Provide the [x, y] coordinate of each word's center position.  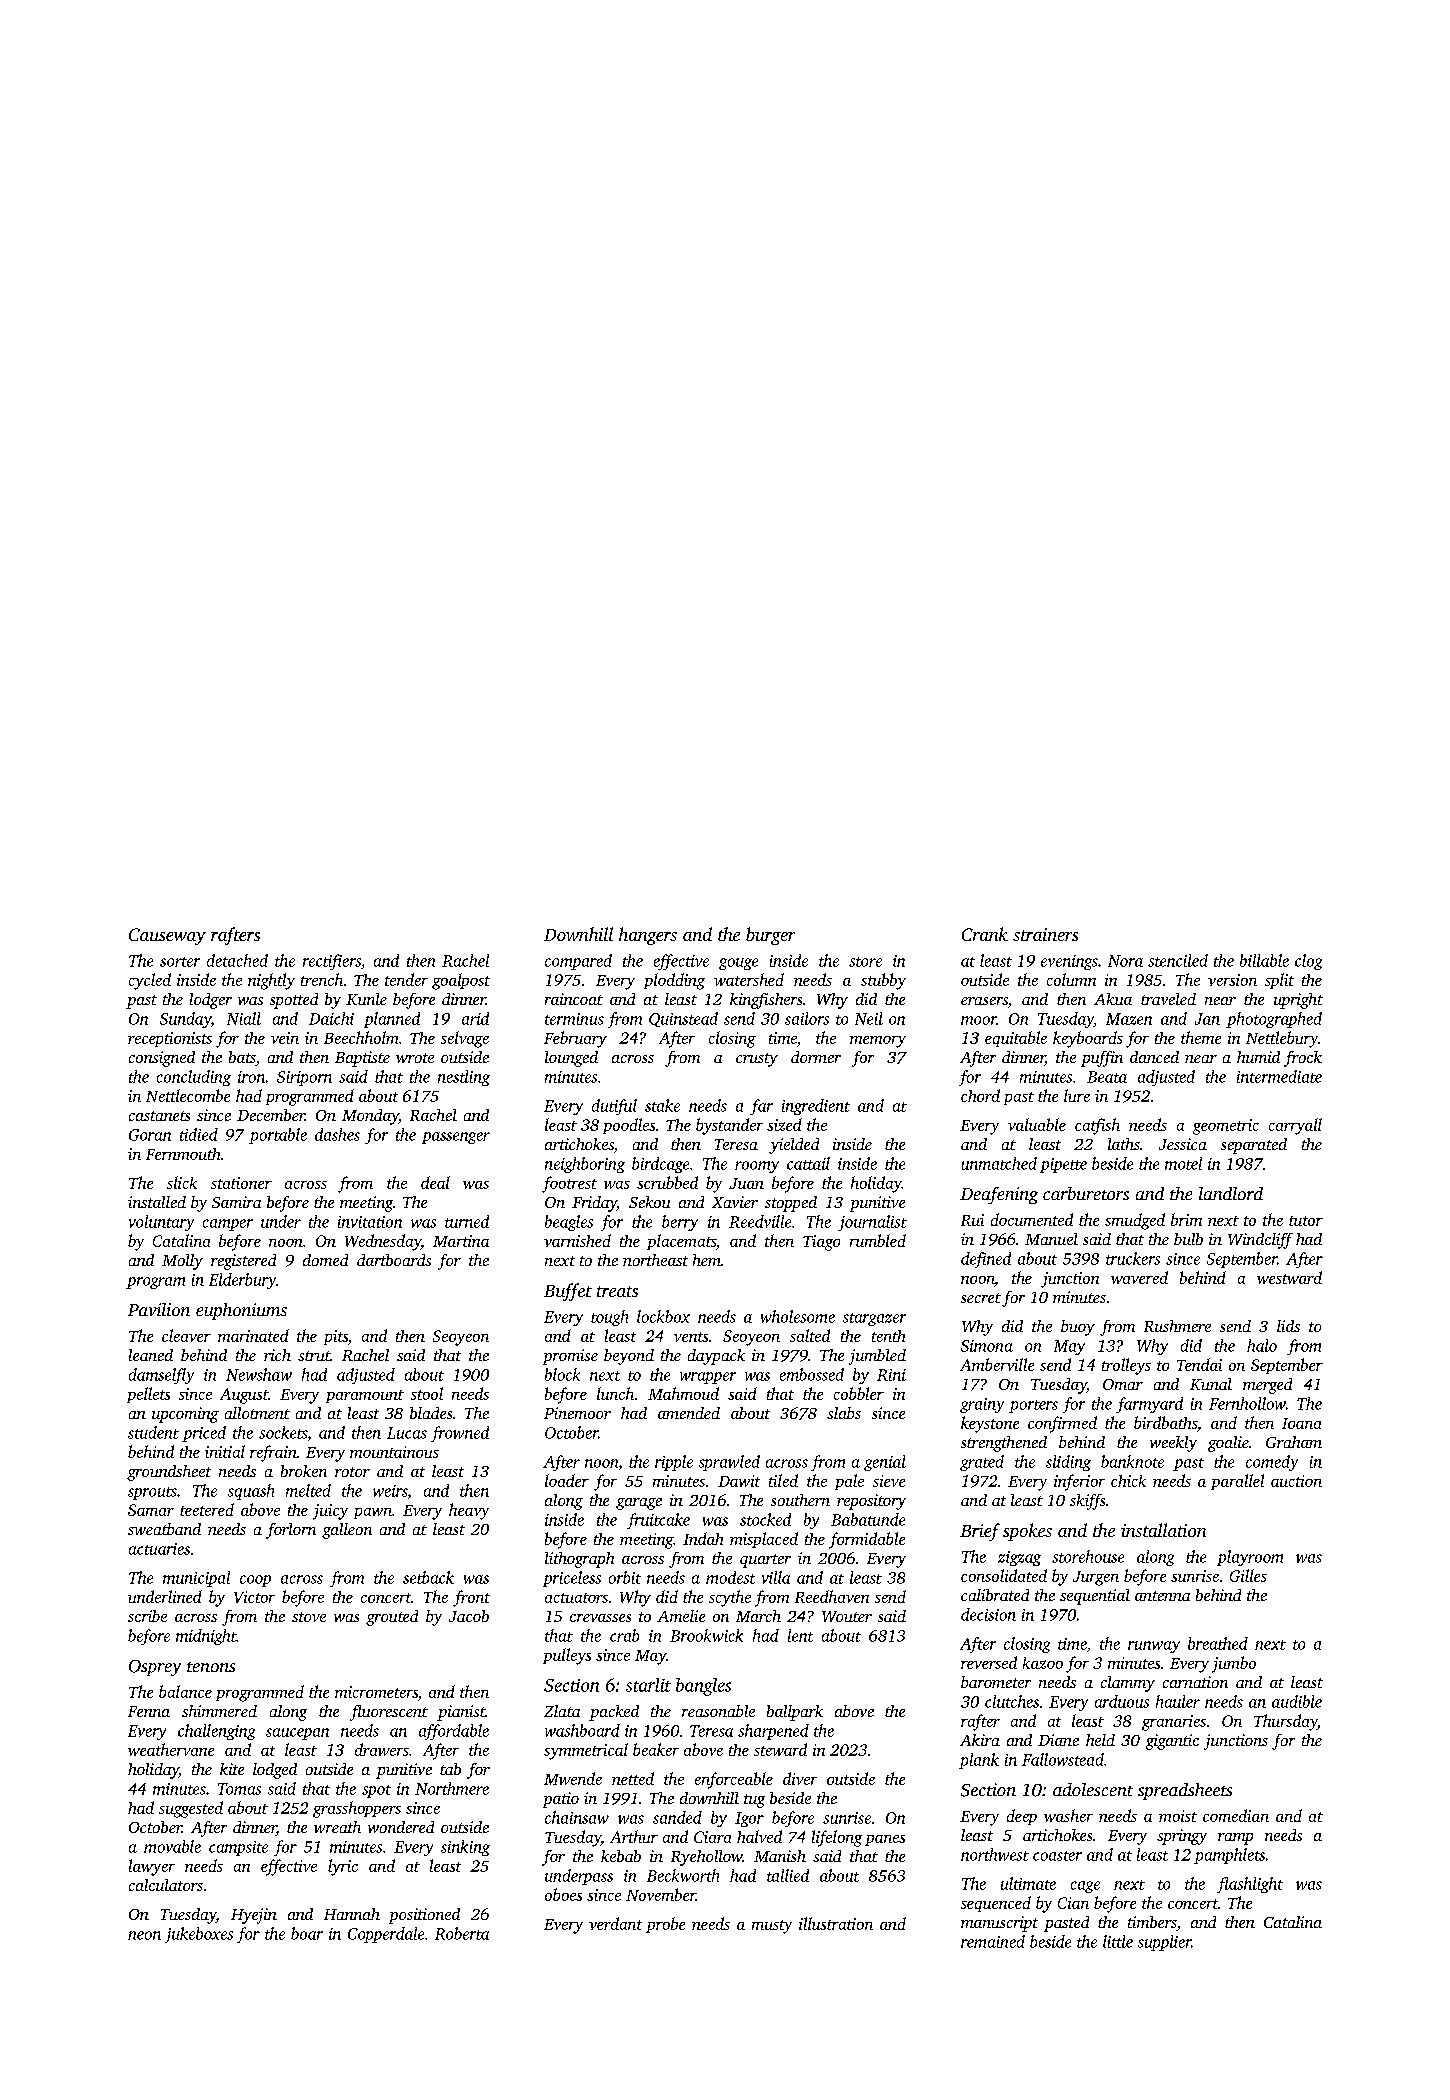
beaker [656, 1749]
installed [157, 1202]
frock [1303, 1059]
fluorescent [389, 1713]
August [244, 1396]
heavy [469, 1511]
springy [1182, 1837]
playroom [1250, 1558]
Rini [891, 1375]
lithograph [579, 1560]
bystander [729, 1126]
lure [1077, 1095]
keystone [990, 1424]
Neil [869, 1018]
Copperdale [386, 1935]
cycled [150, 981]
